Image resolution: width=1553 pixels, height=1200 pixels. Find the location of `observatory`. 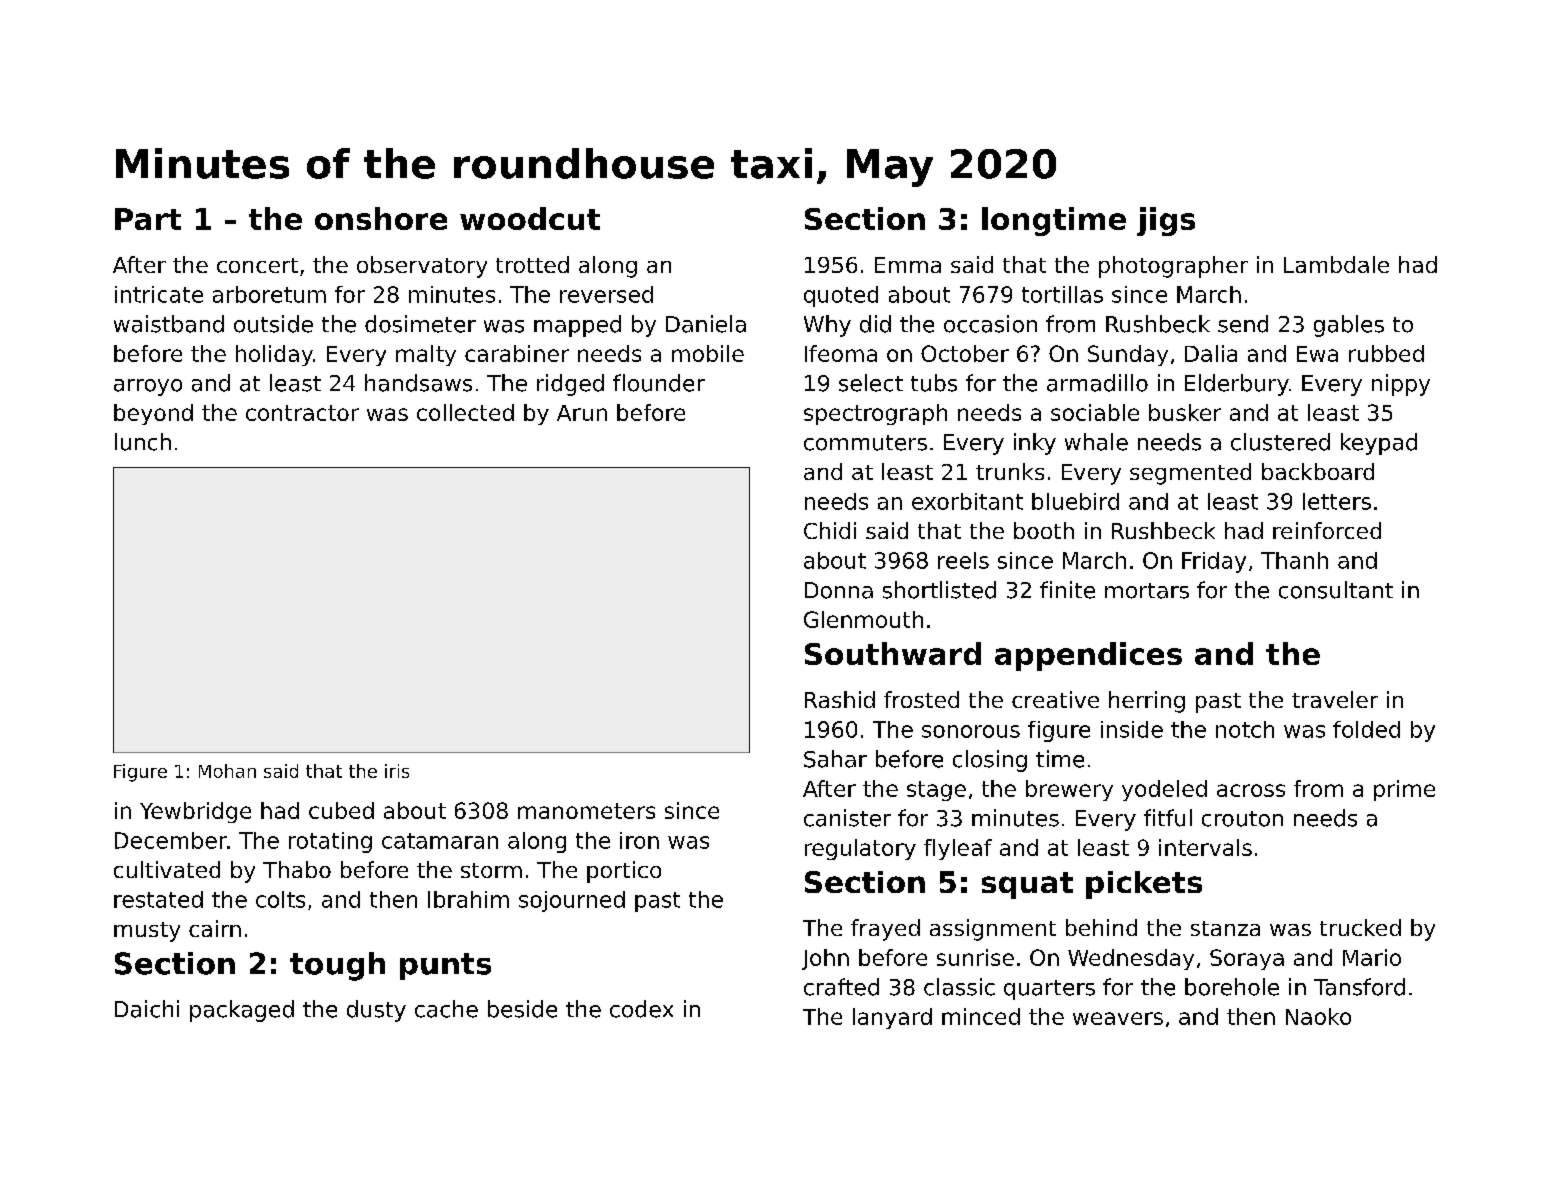

observatory is located at coordinates (422, 267).
